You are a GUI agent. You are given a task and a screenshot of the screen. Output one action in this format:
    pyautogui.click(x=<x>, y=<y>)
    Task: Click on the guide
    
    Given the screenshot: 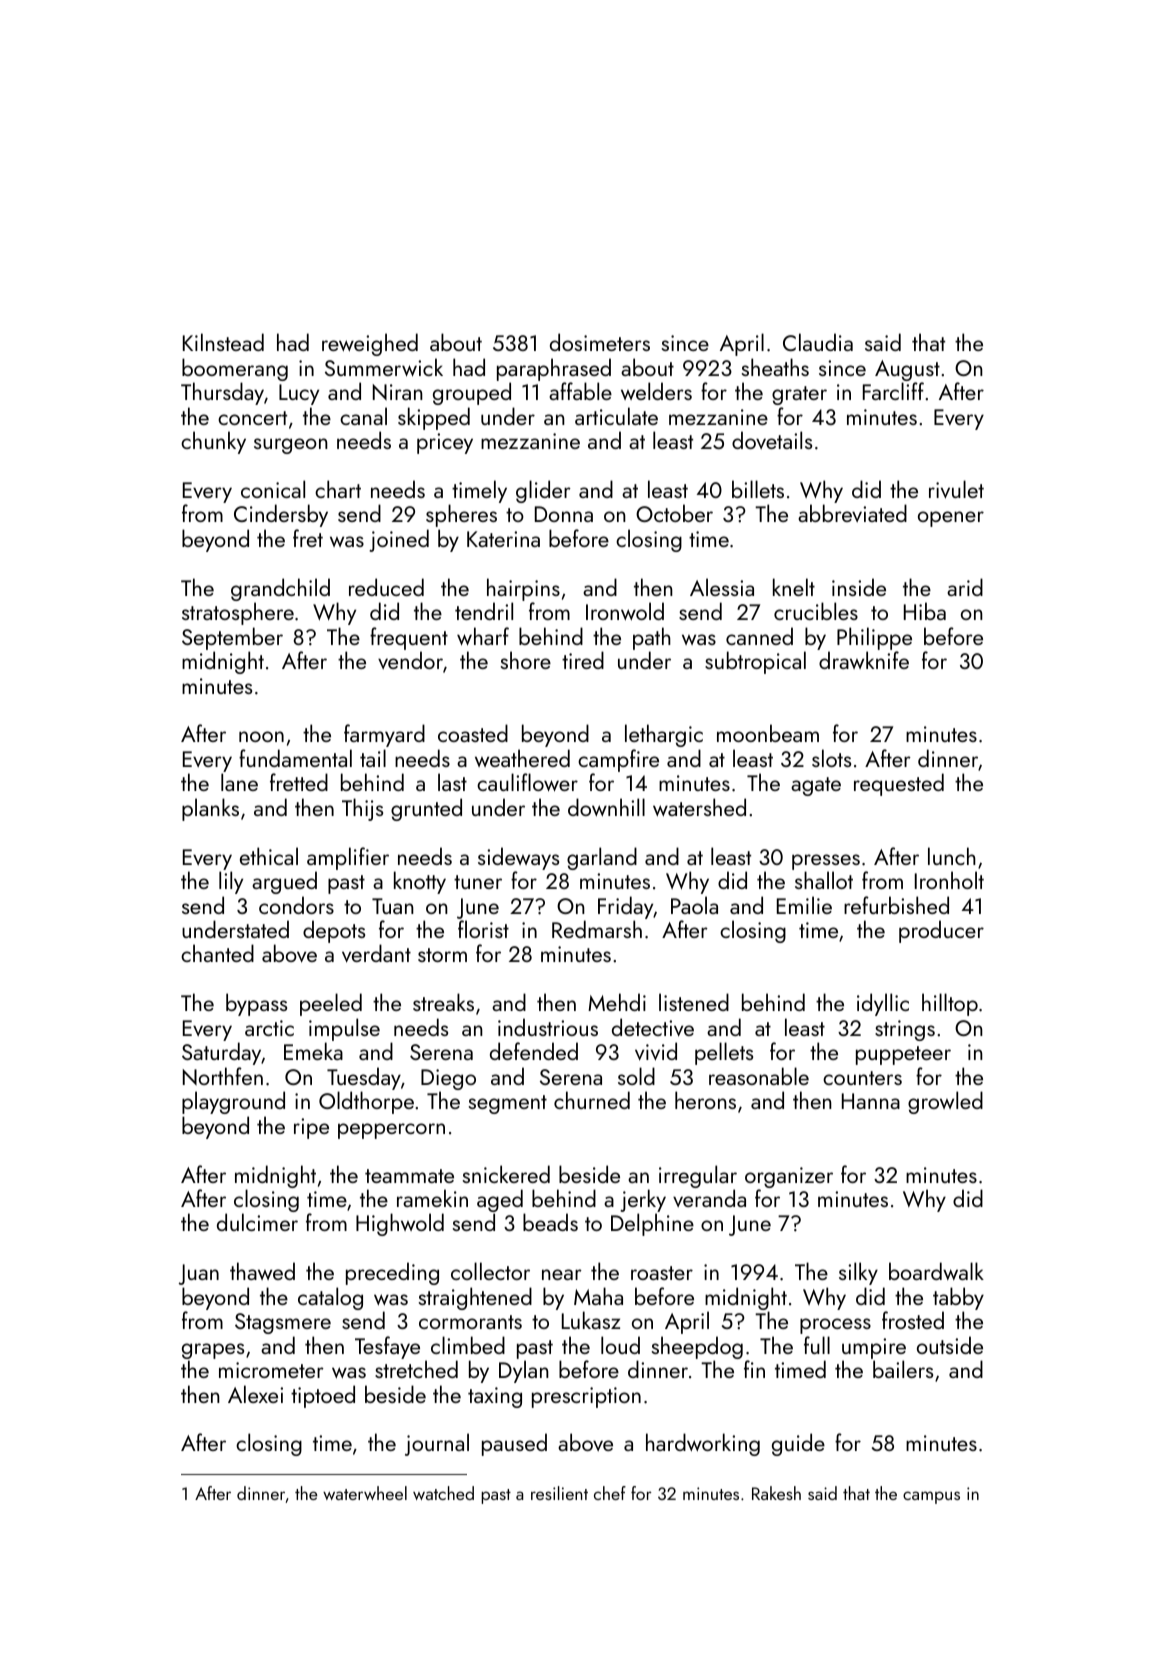 What is the action you would take?
    pyautogui.click(x=798, y=1444)
